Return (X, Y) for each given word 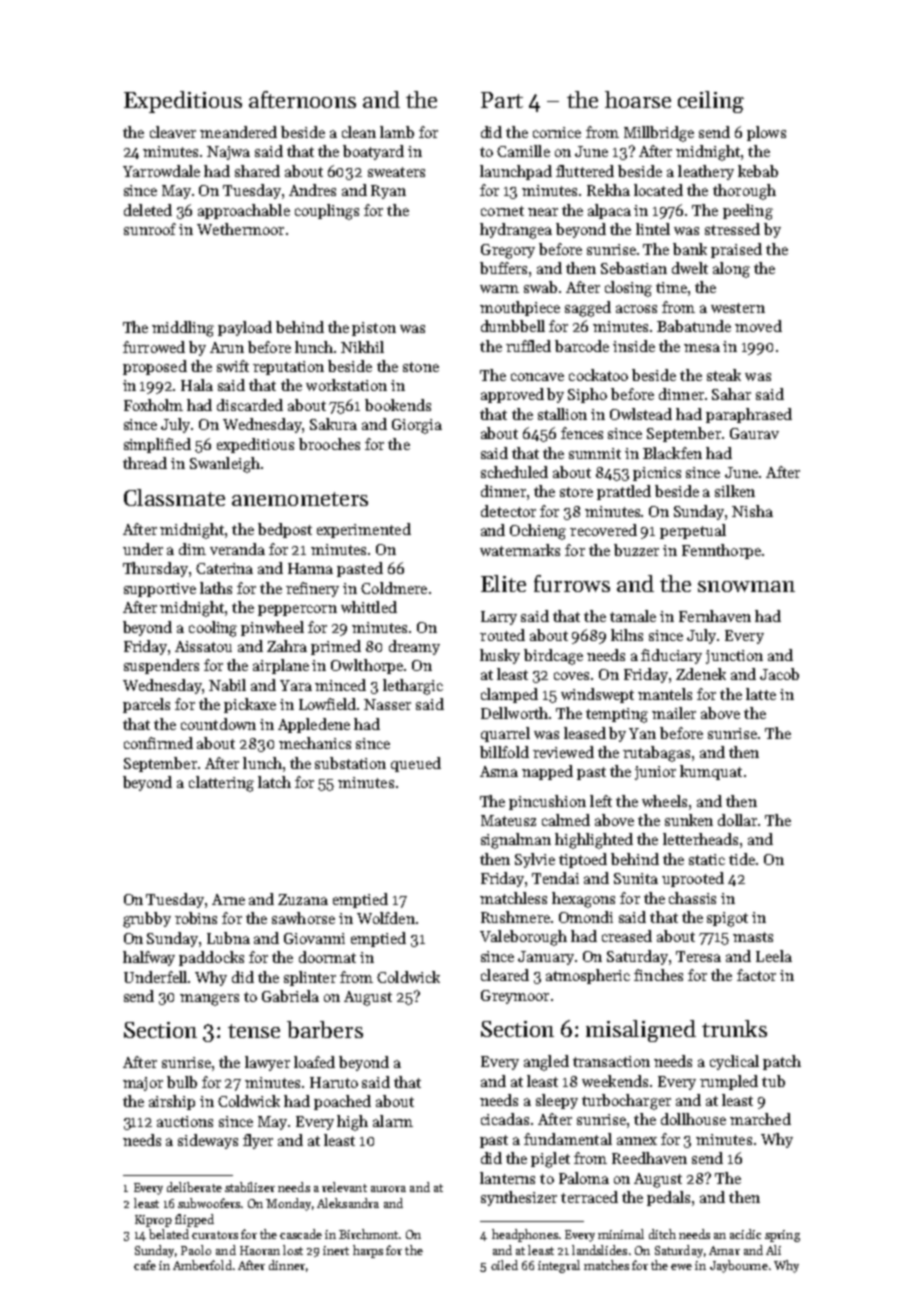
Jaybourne (739, 1266)
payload (245, 328)
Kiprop (153, 1221)
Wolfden (386, 918)
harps (368, 1251)
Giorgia (417, 426)
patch (782, 1062)
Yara (296, 685)
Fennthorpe (721, 551)
